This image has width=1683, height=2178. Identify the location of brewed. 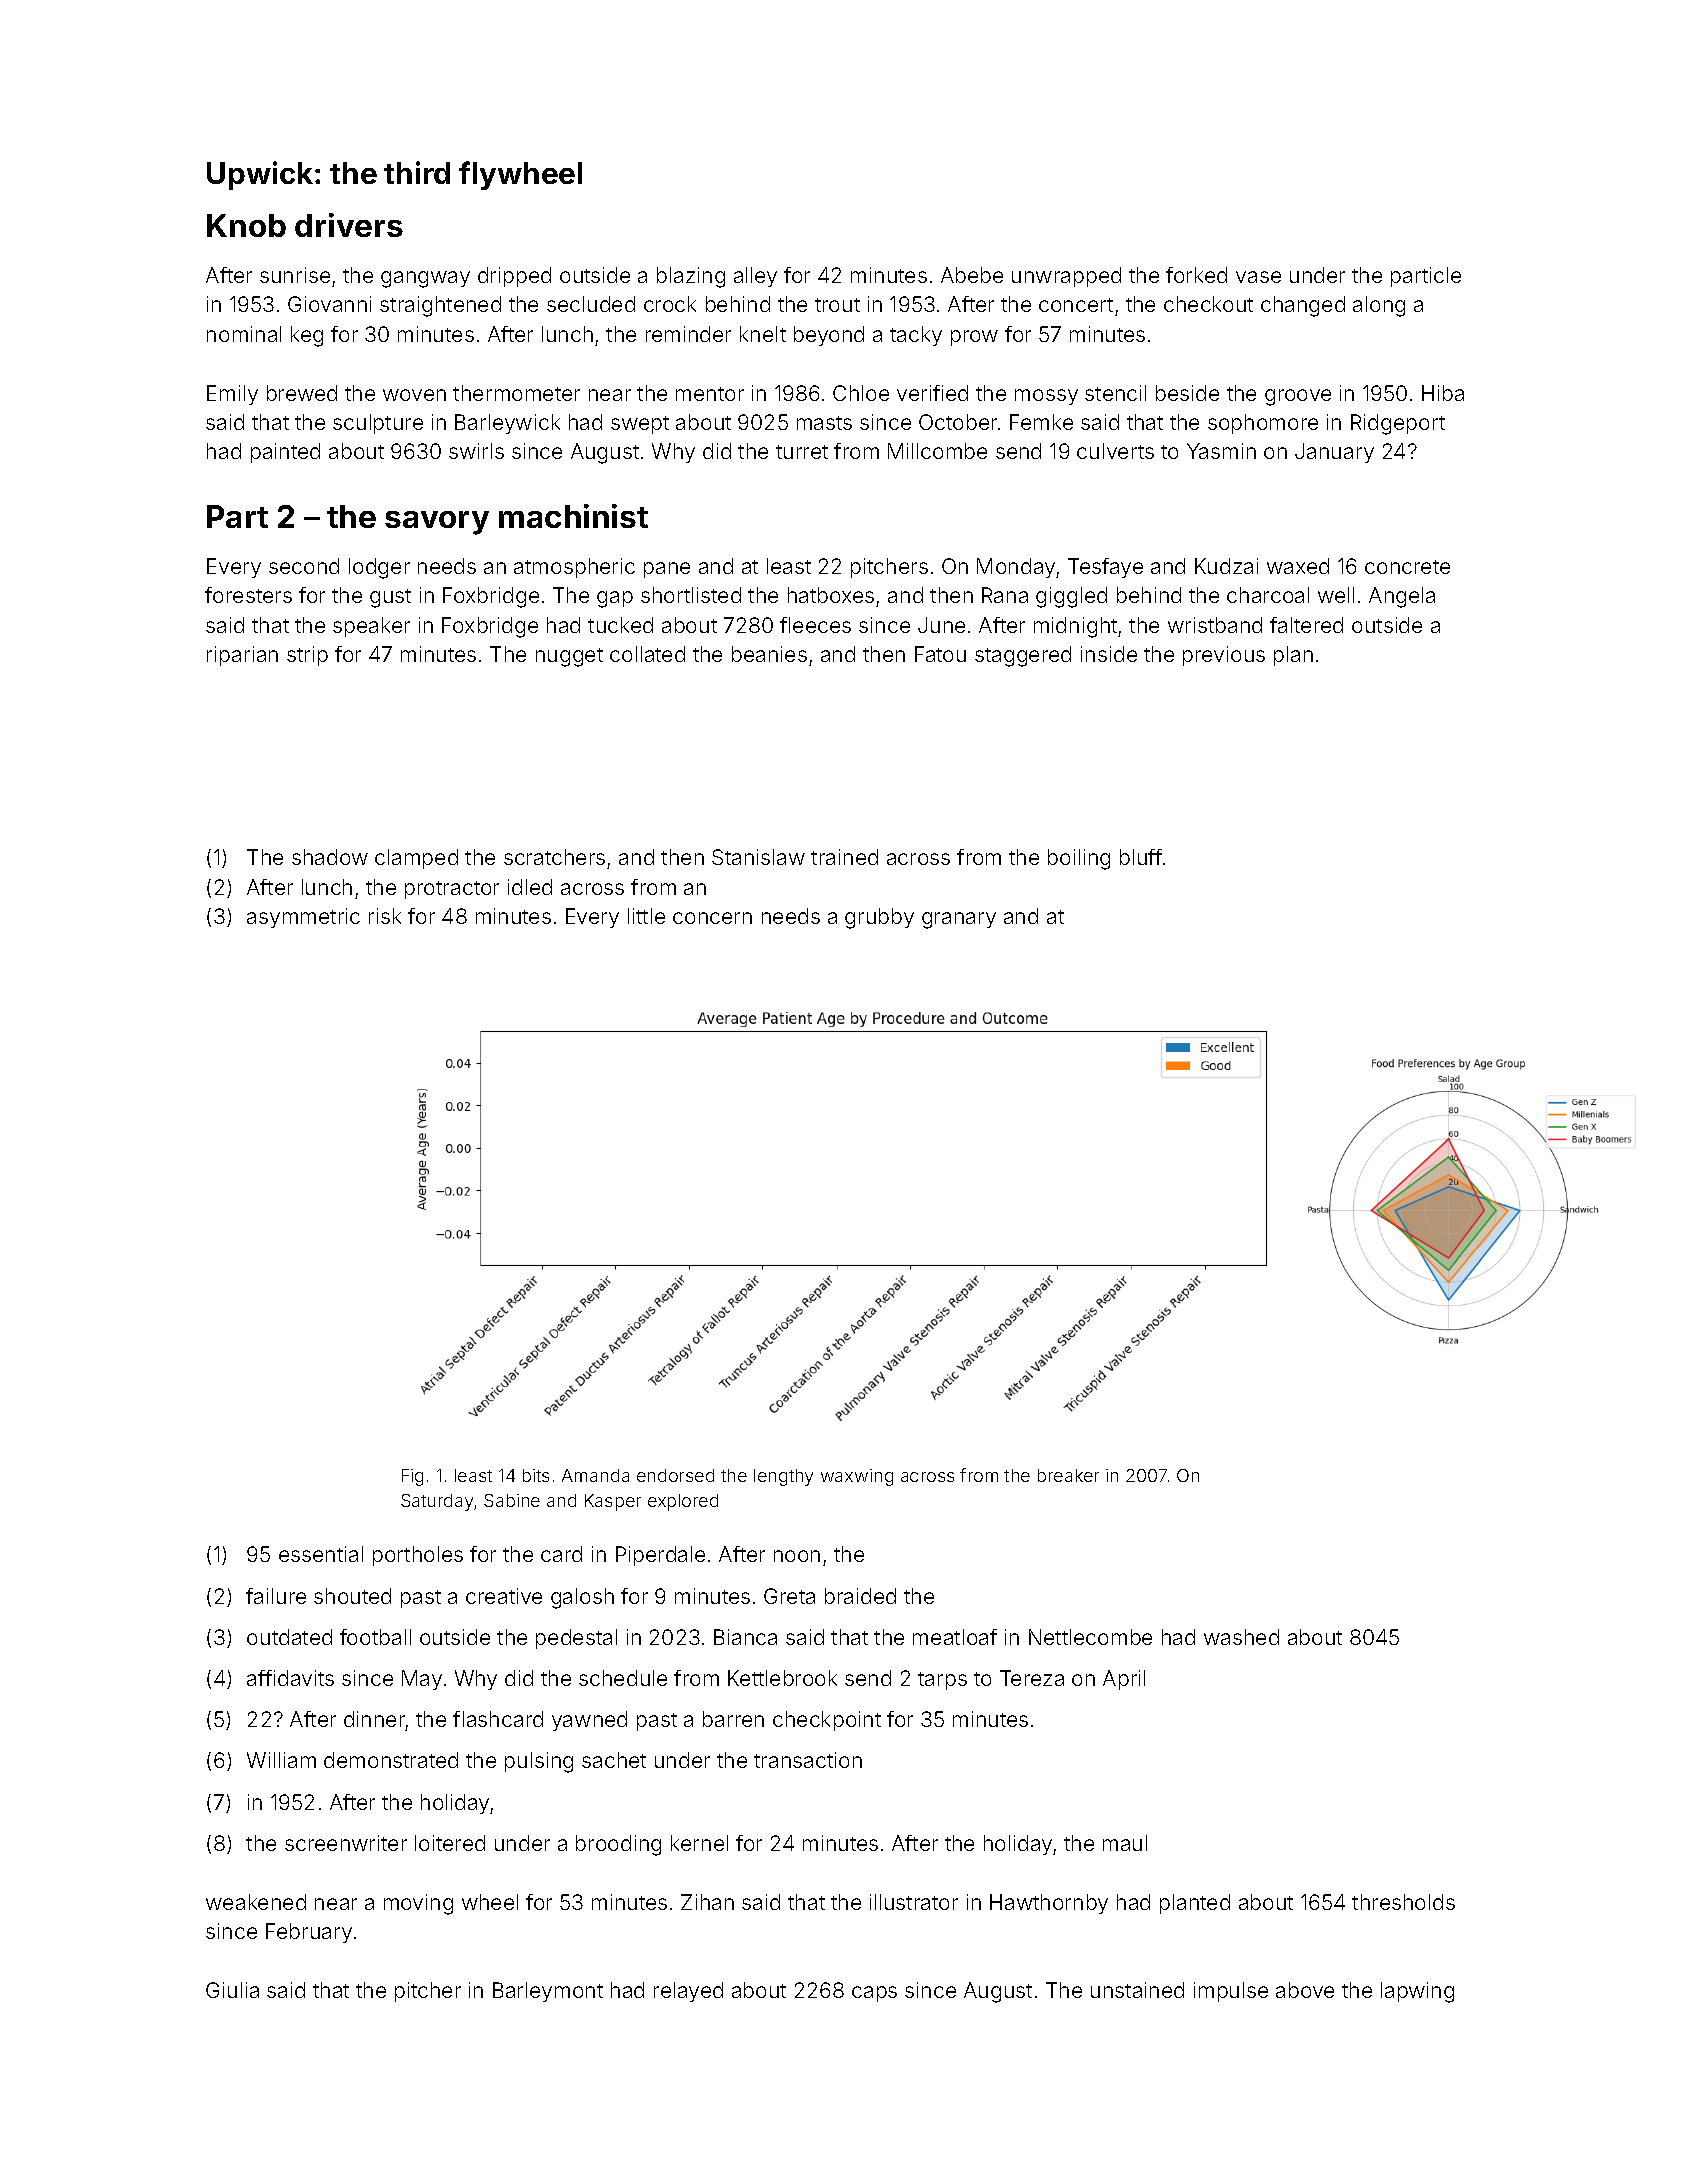
(302, 393).
